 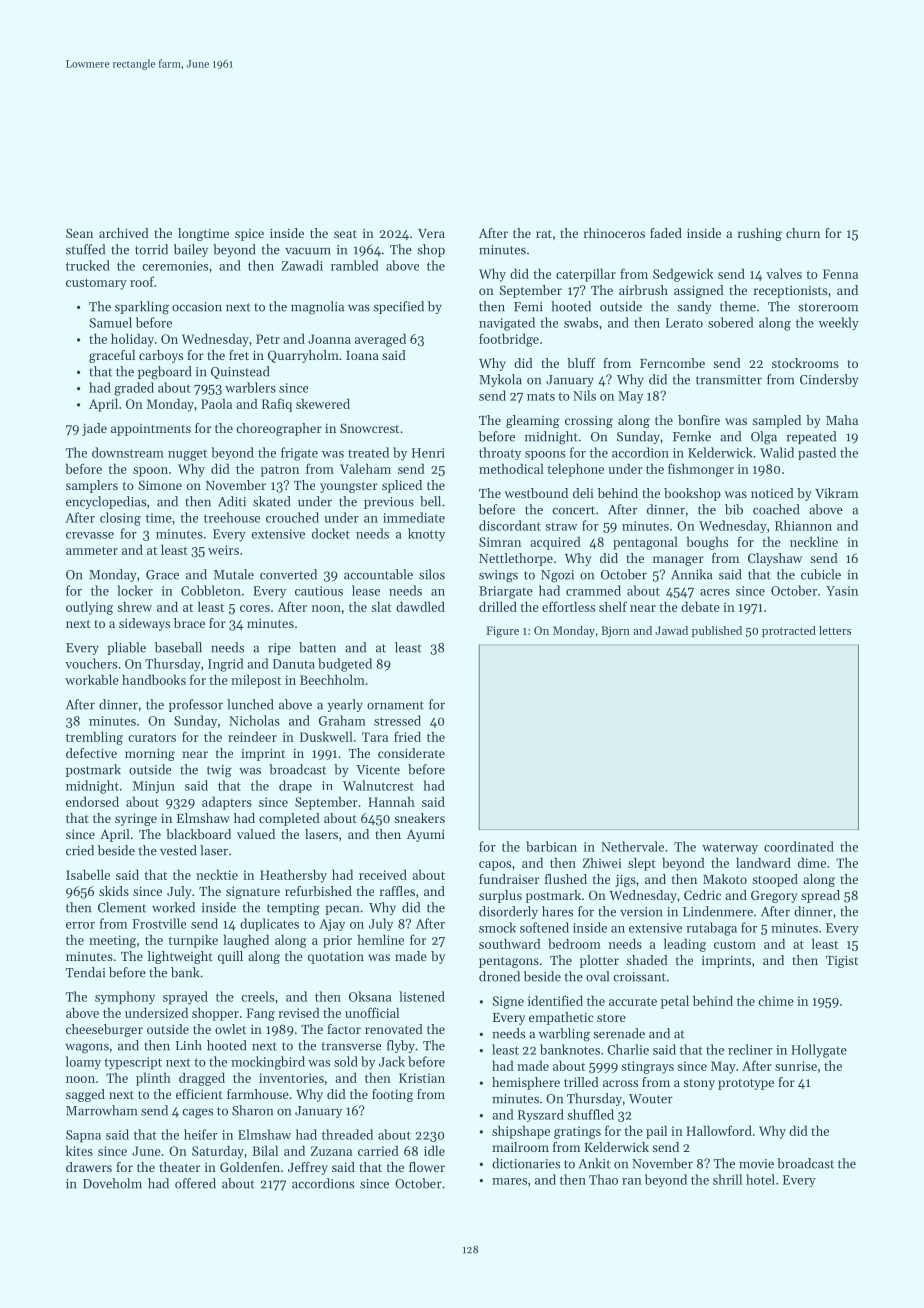 I want to click on bluff, so click(x=581, y=363).
